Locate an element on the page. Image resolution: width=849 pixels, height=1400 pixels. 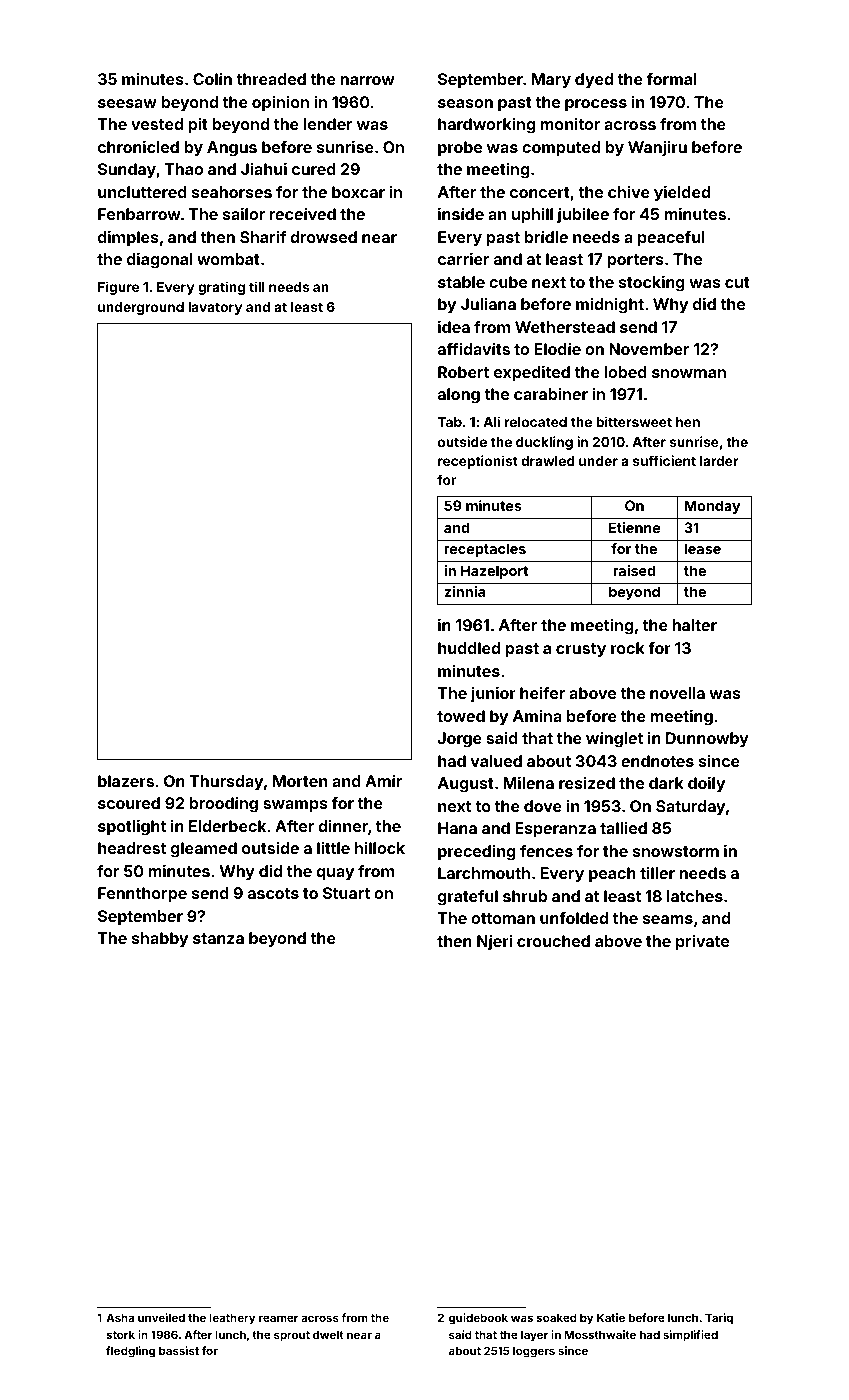
zinnia is located at coordinates (464, 591).
